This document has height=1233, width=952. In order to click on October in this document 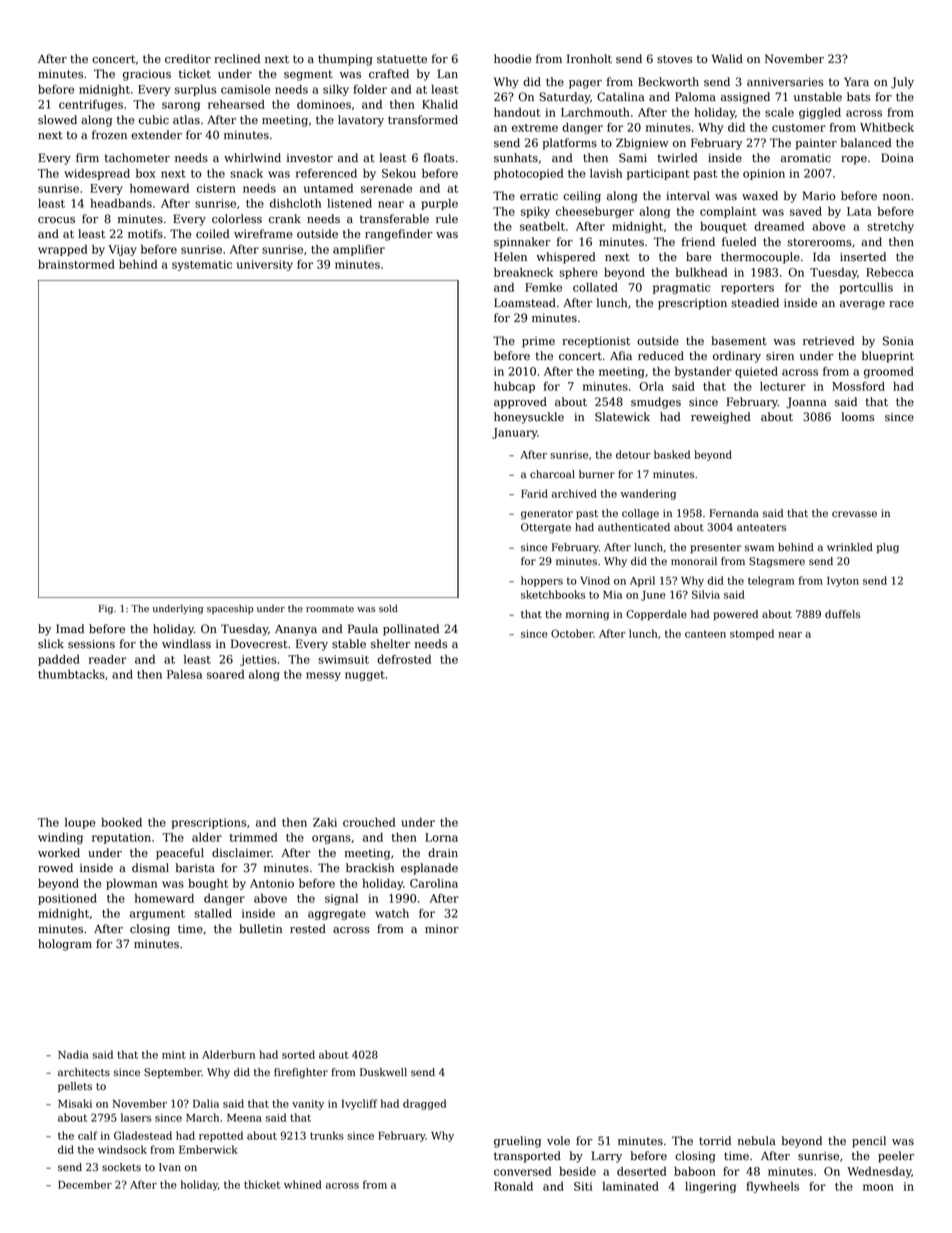, I will do `click(572, 633)`.
